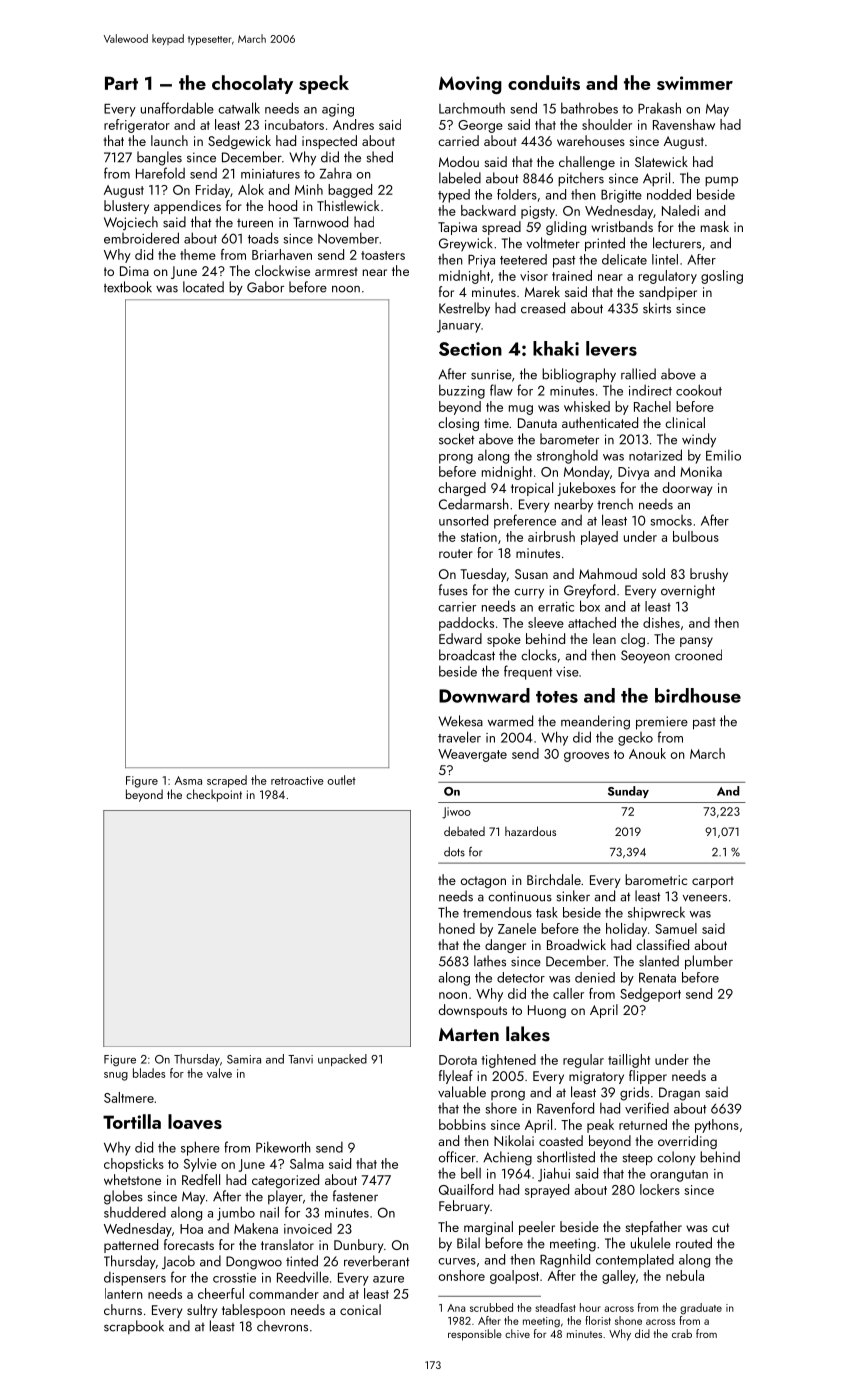 The height and width of the screenshot is (1400, 849). Describe the element at coordinates (698, 655) in the screenshot. I see `crooned` at that location.
